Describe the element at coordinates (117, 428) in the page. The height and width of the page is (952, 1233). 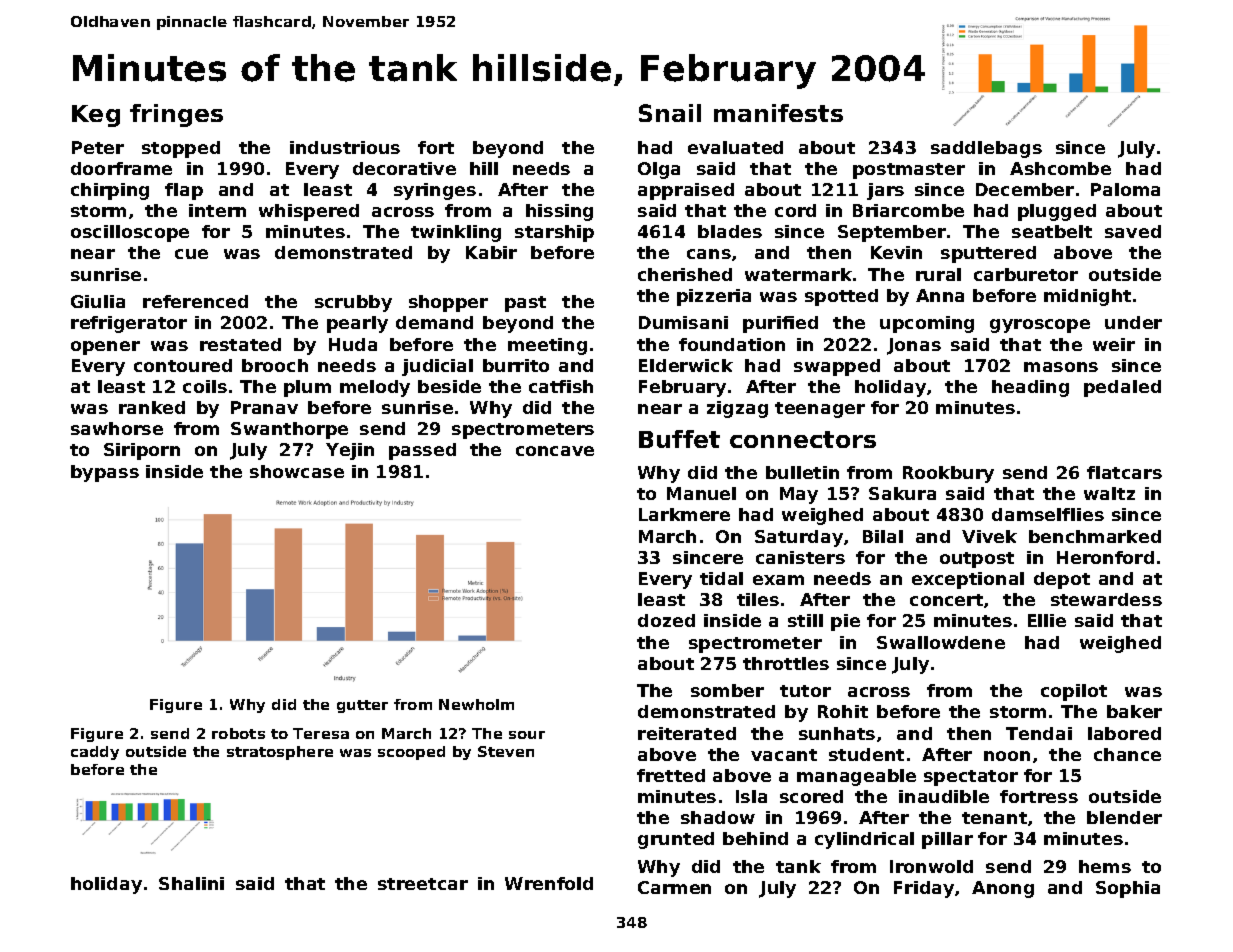
I see `sawhorse` at that location.
